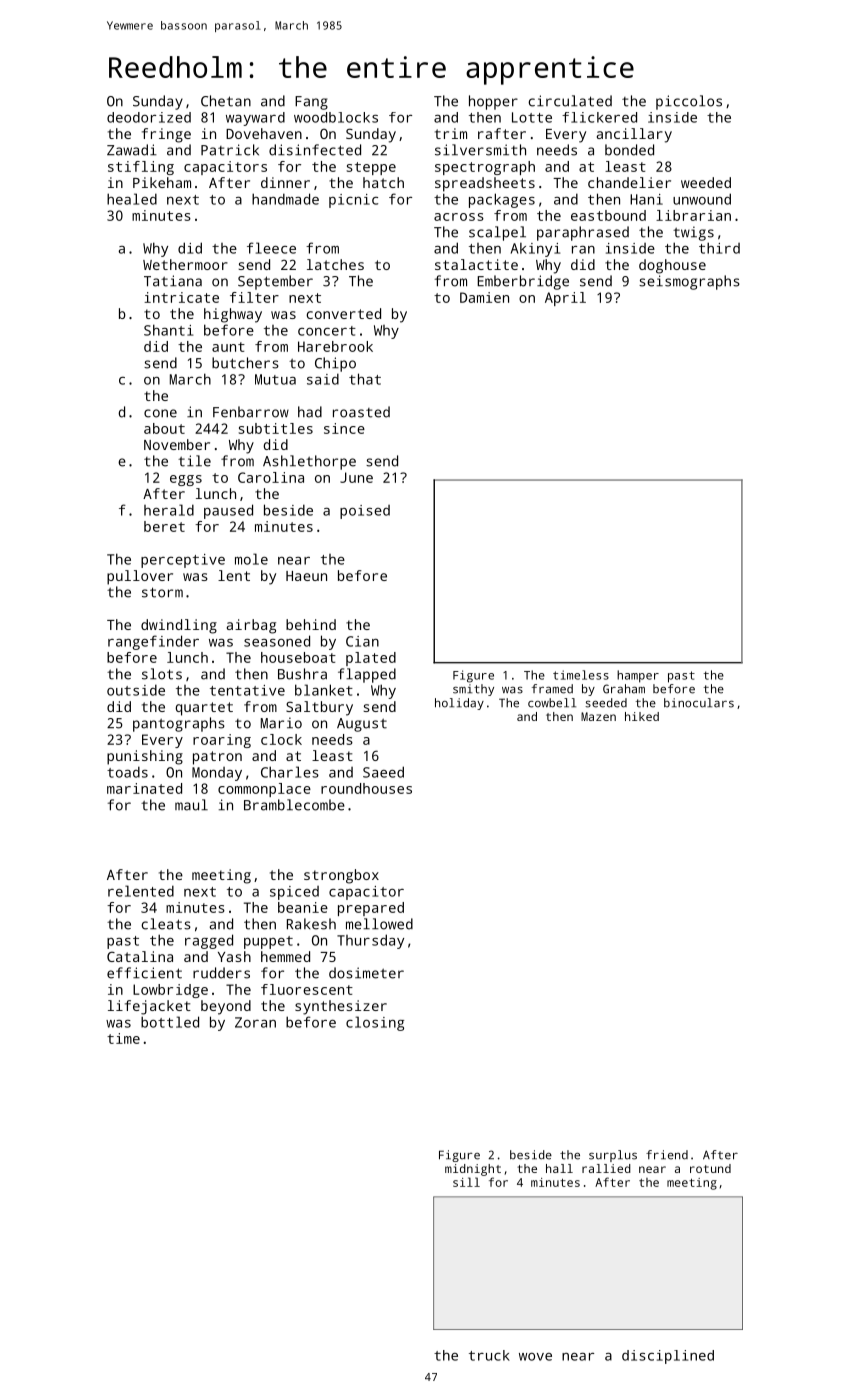 The width and height of the page is (849, 1400). What do you see at coordinates (144, 788) in the page?
I see `marinated` at bounding box center [144, 788].
